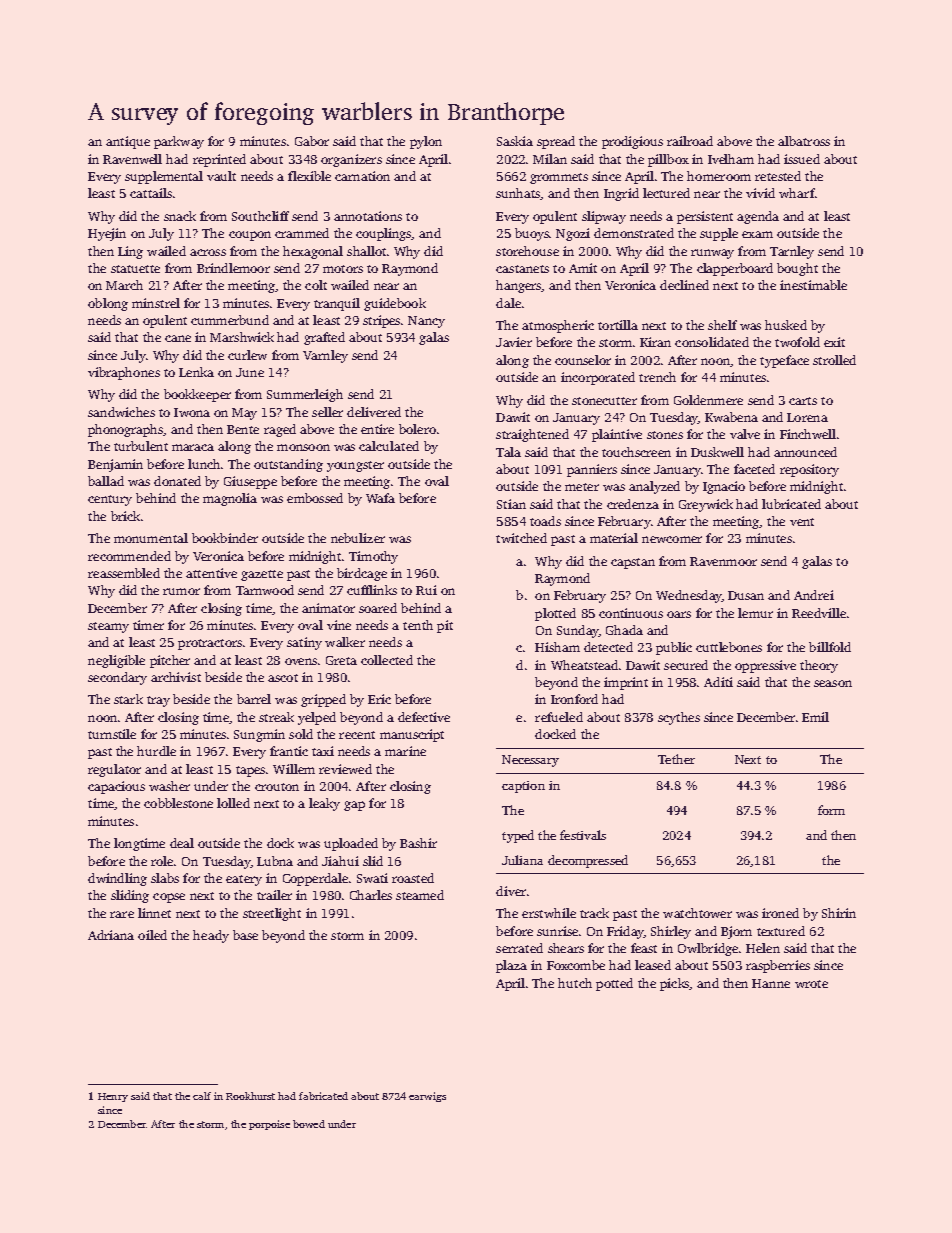 The image size is (952, 1233). Describe the element at coordinates (719, 176) in the image. I see `homeroom` at that location.
